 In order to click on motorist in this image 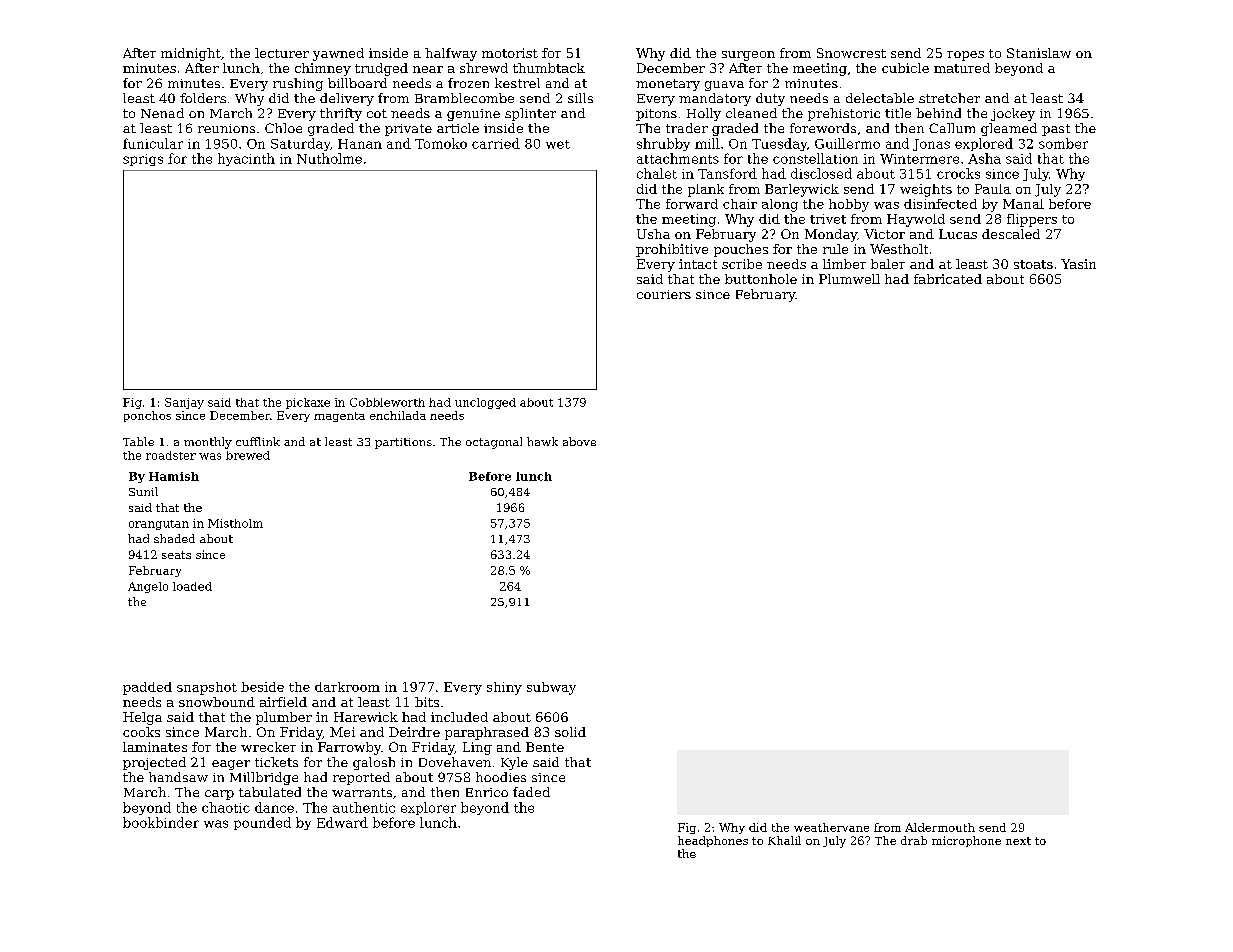, I will do `click(510, 53)`.
